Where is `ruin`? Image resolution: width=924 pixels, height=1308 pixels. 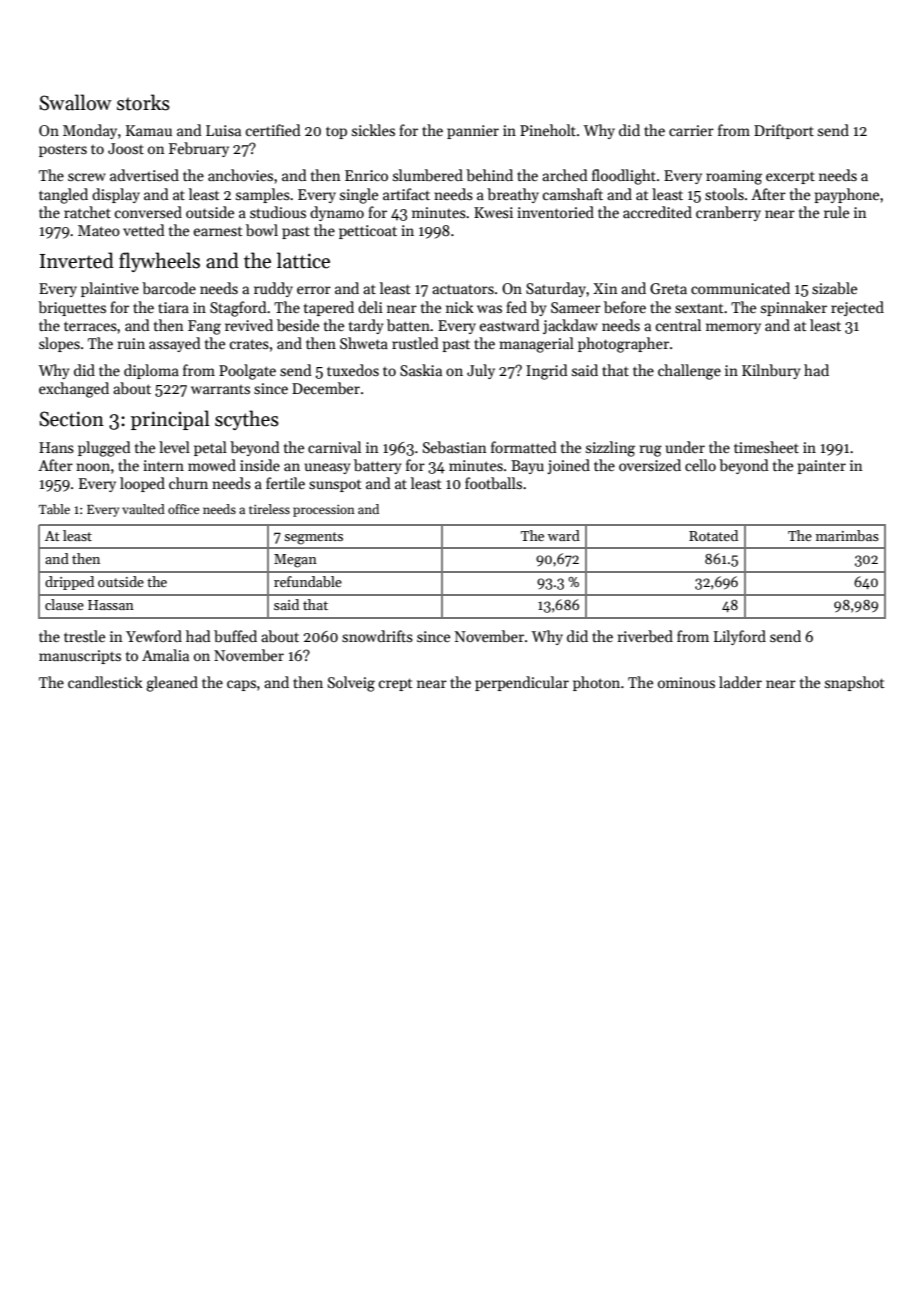
ruin is located at coordinates (131, 343).
